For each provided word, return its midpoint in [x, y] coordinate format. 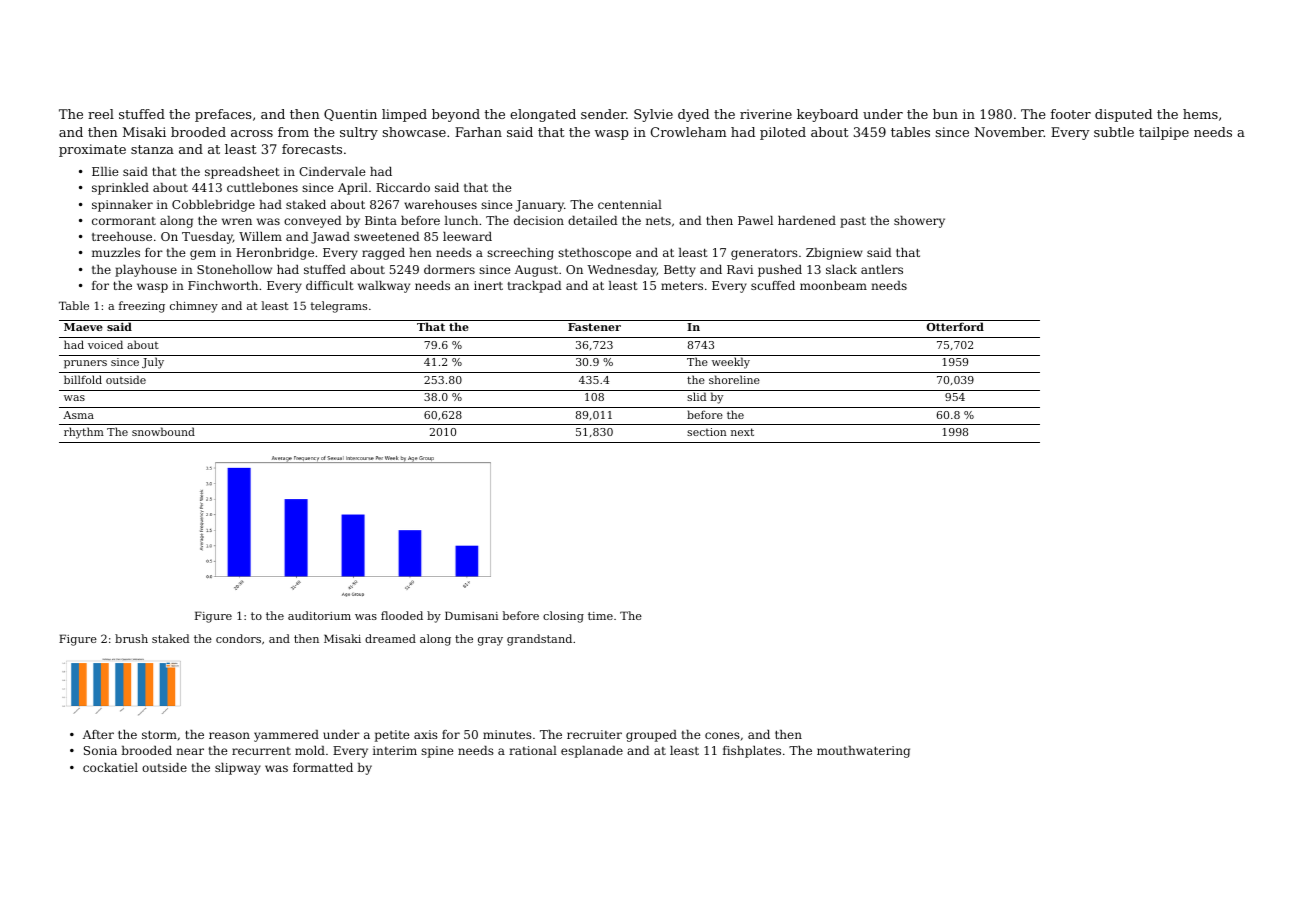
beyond [456, 115]
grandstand [539, 640]
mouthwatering [863, 752]
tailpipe [1164, 133]
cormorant [124, 221]
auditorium [319, 615]
